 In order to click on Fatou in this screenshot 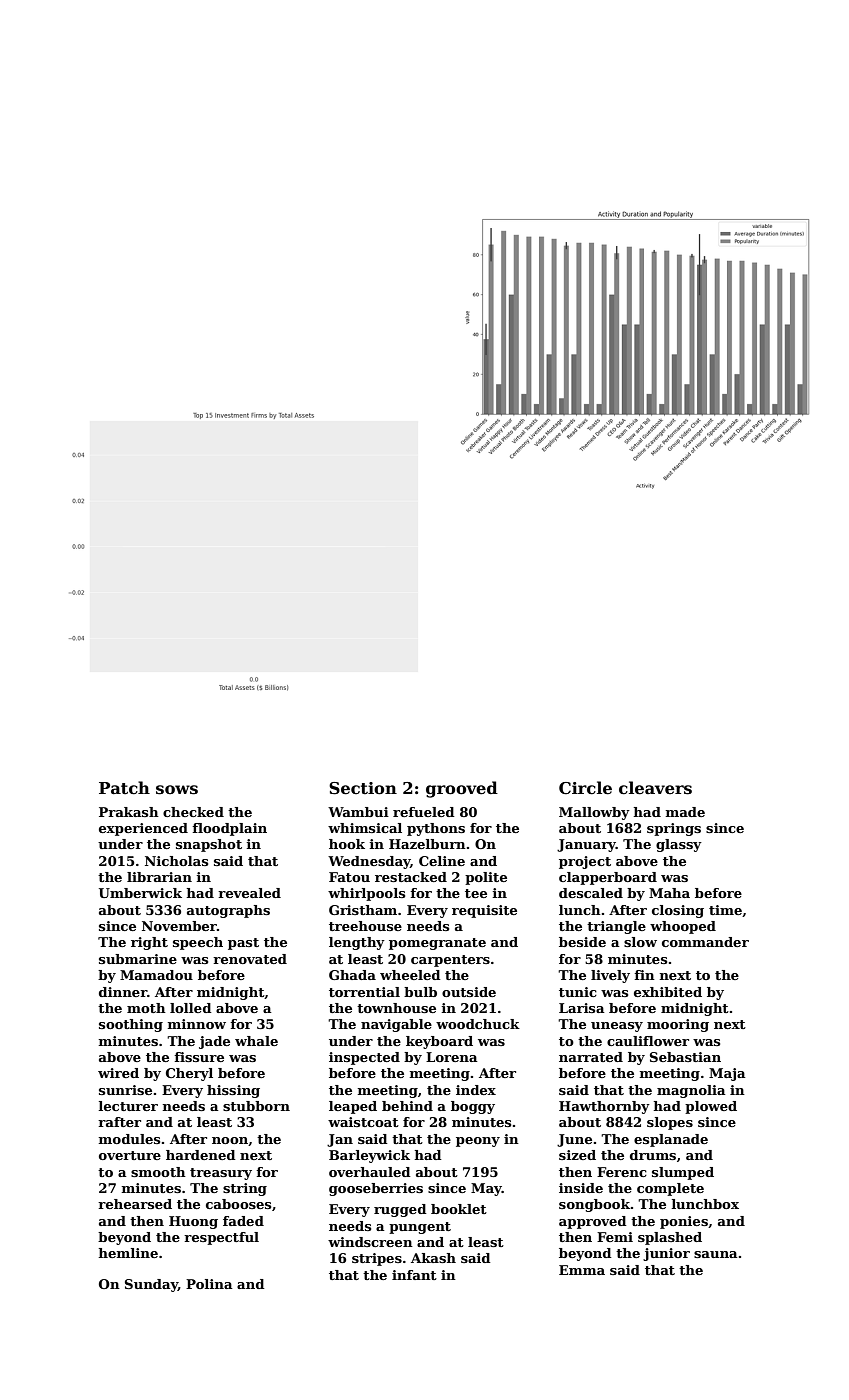, I will do `click(349, 877)`.
